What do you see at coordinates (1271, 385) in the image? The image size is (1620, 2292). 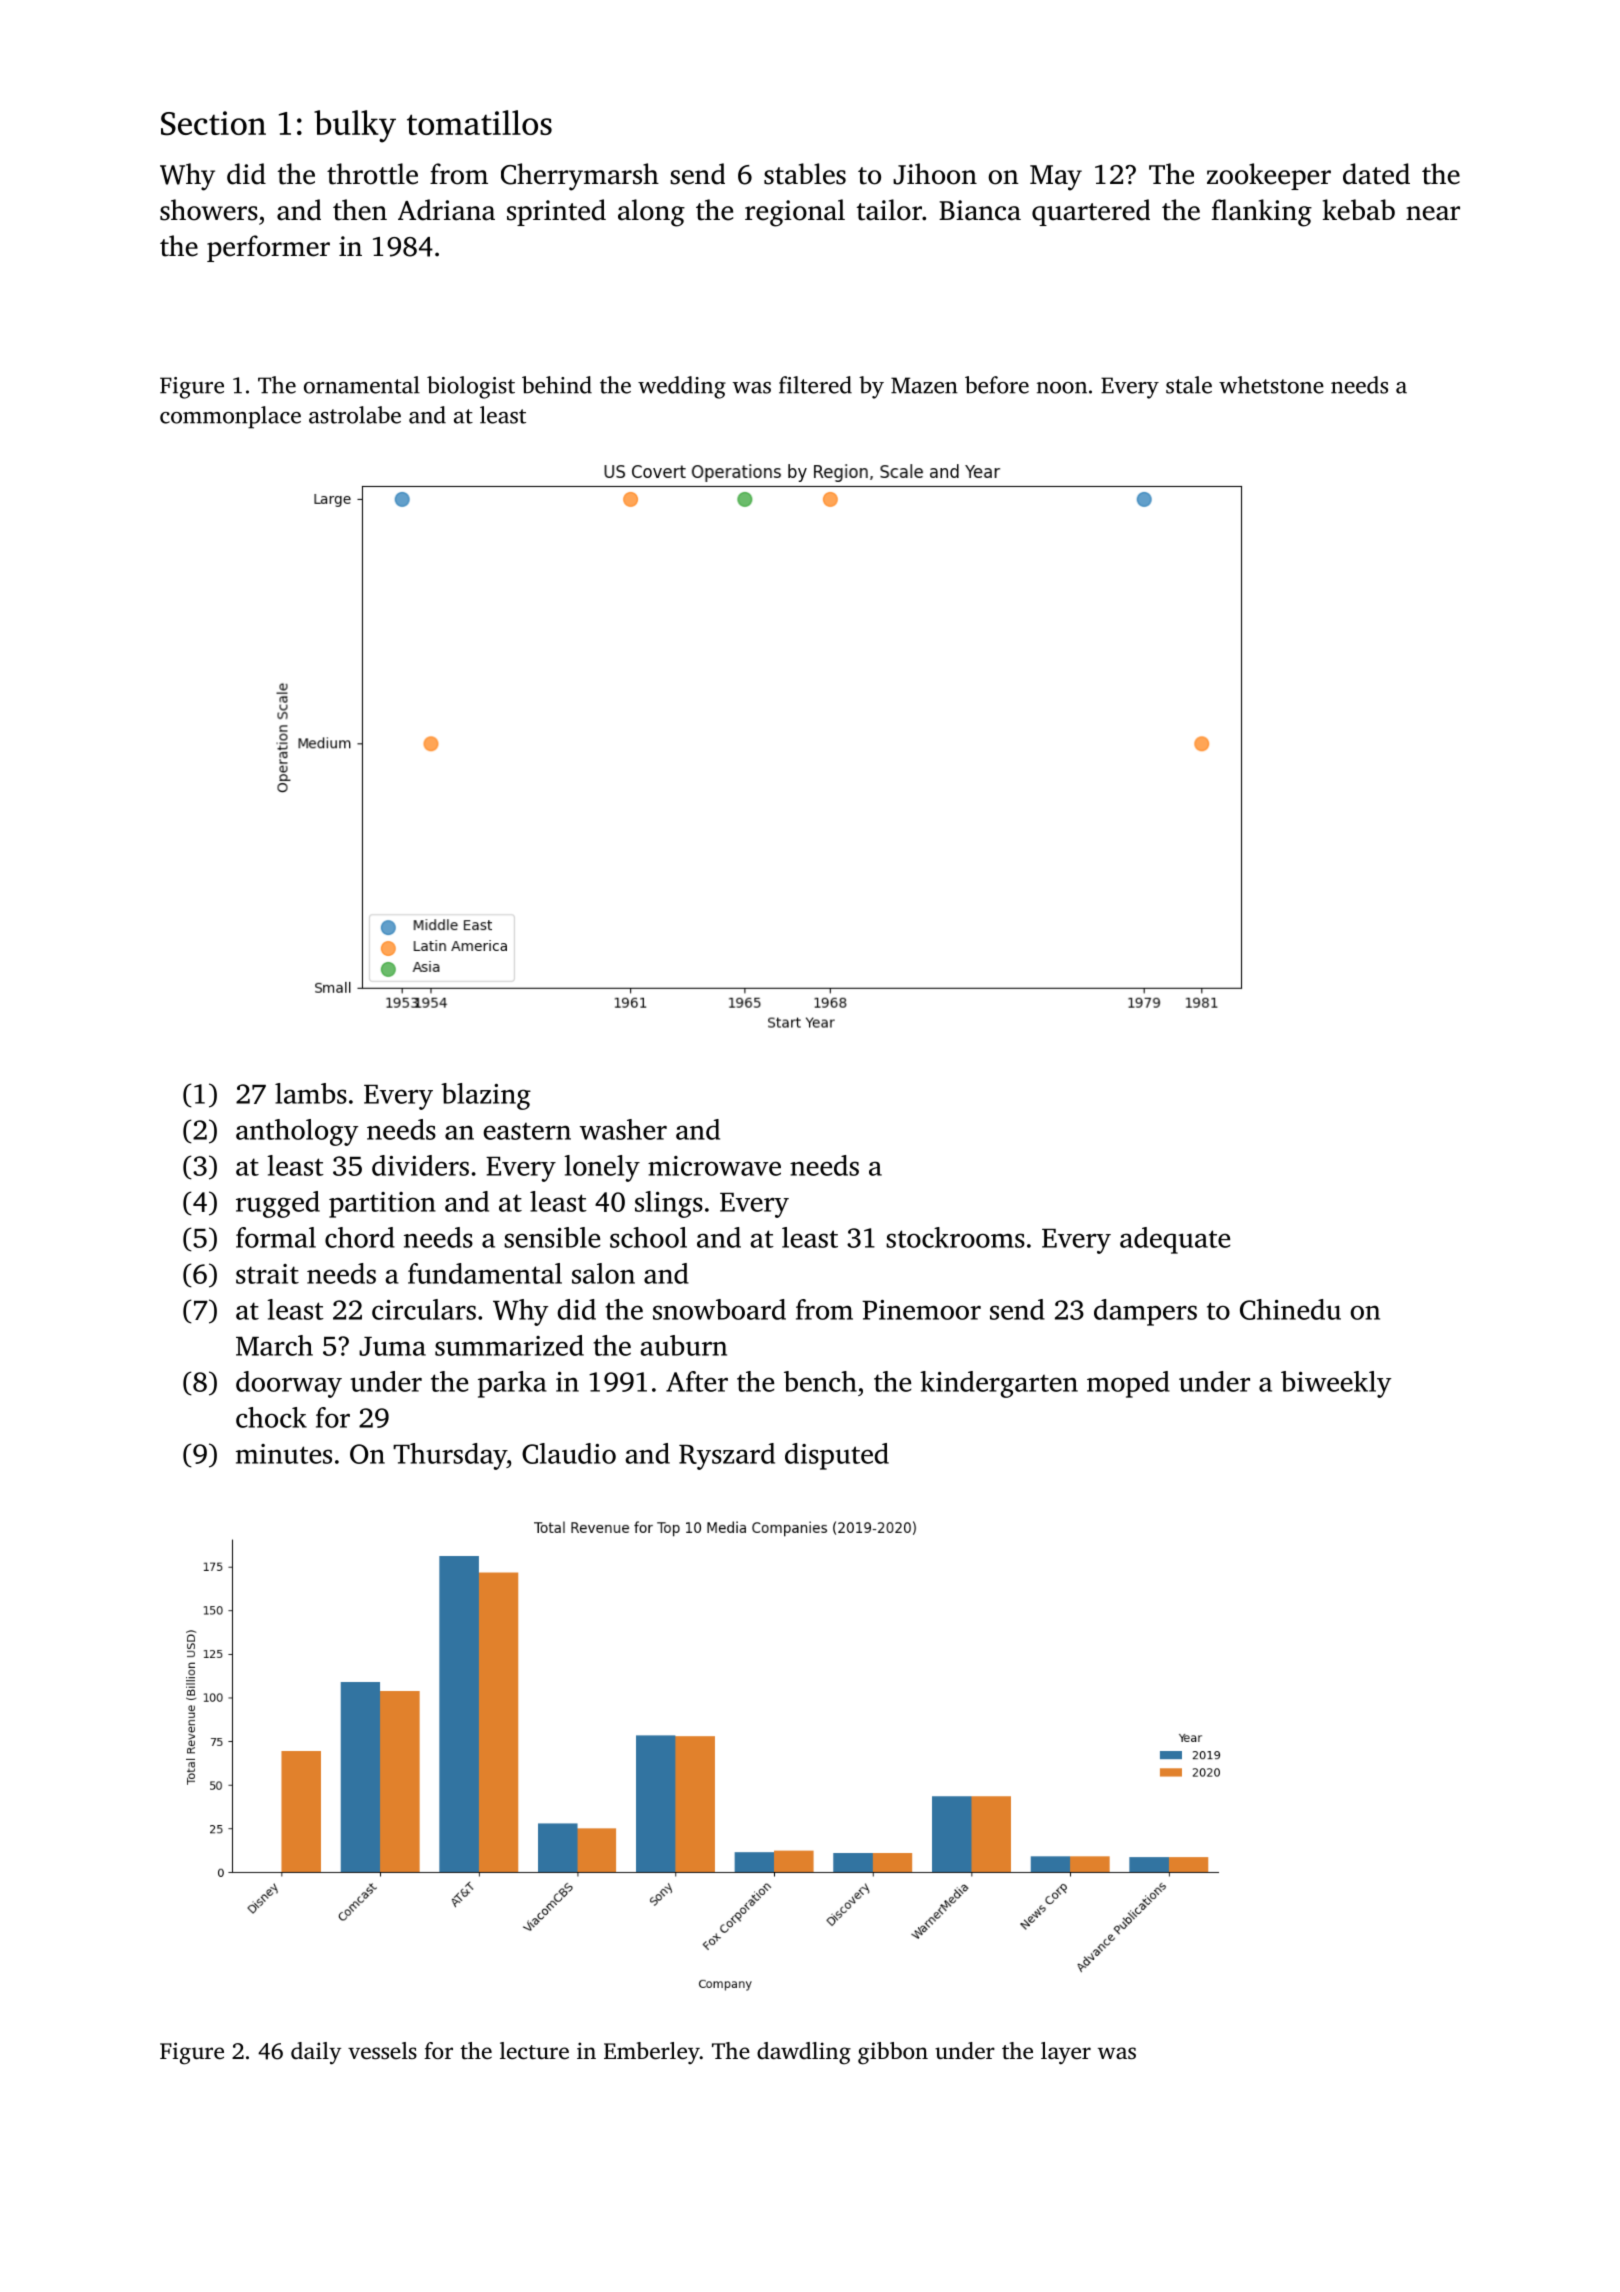 I see `whetstone` at bounding box center [1271, 385].
